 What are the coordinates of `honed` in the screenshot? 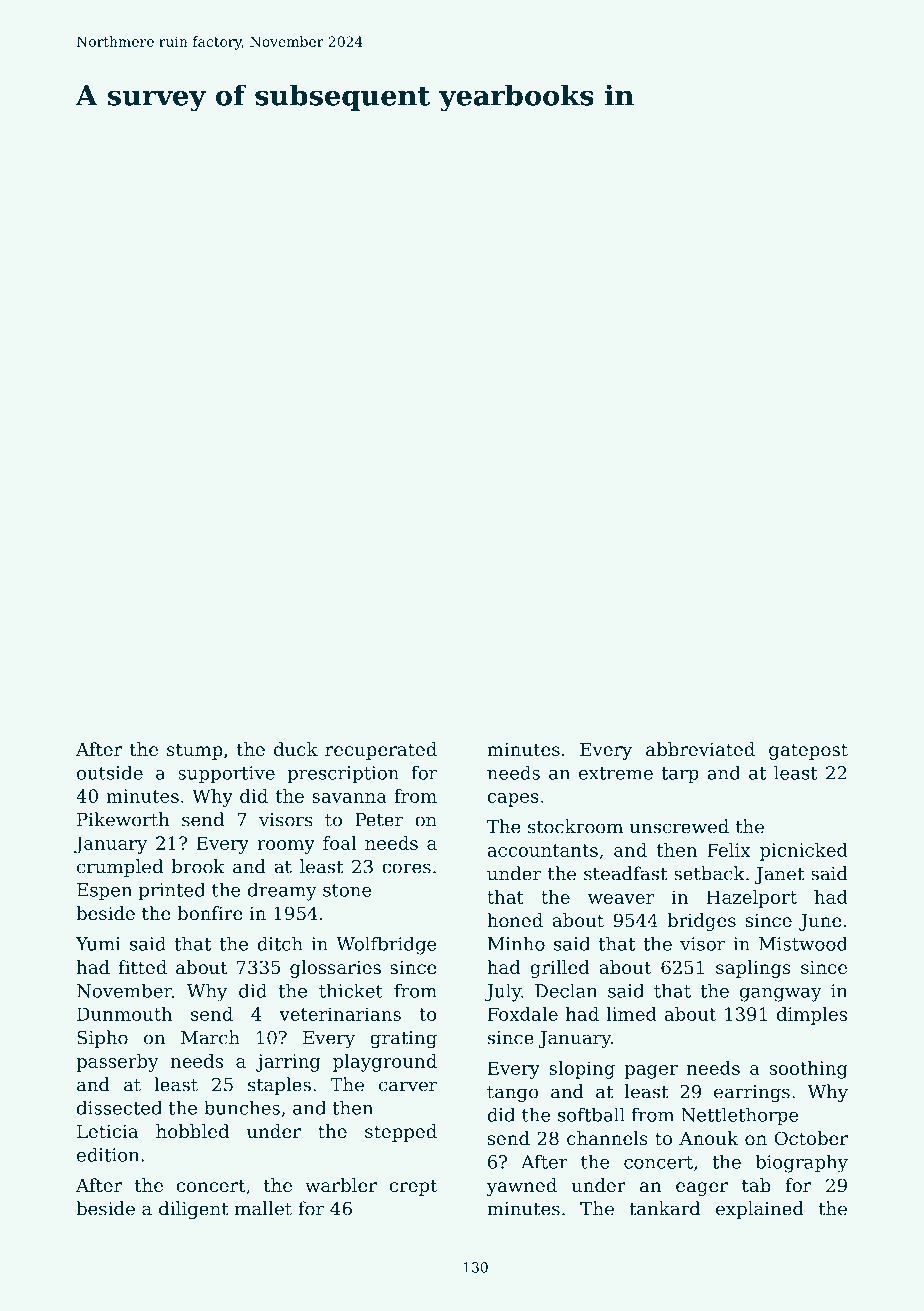 It's located at (515, 920).
